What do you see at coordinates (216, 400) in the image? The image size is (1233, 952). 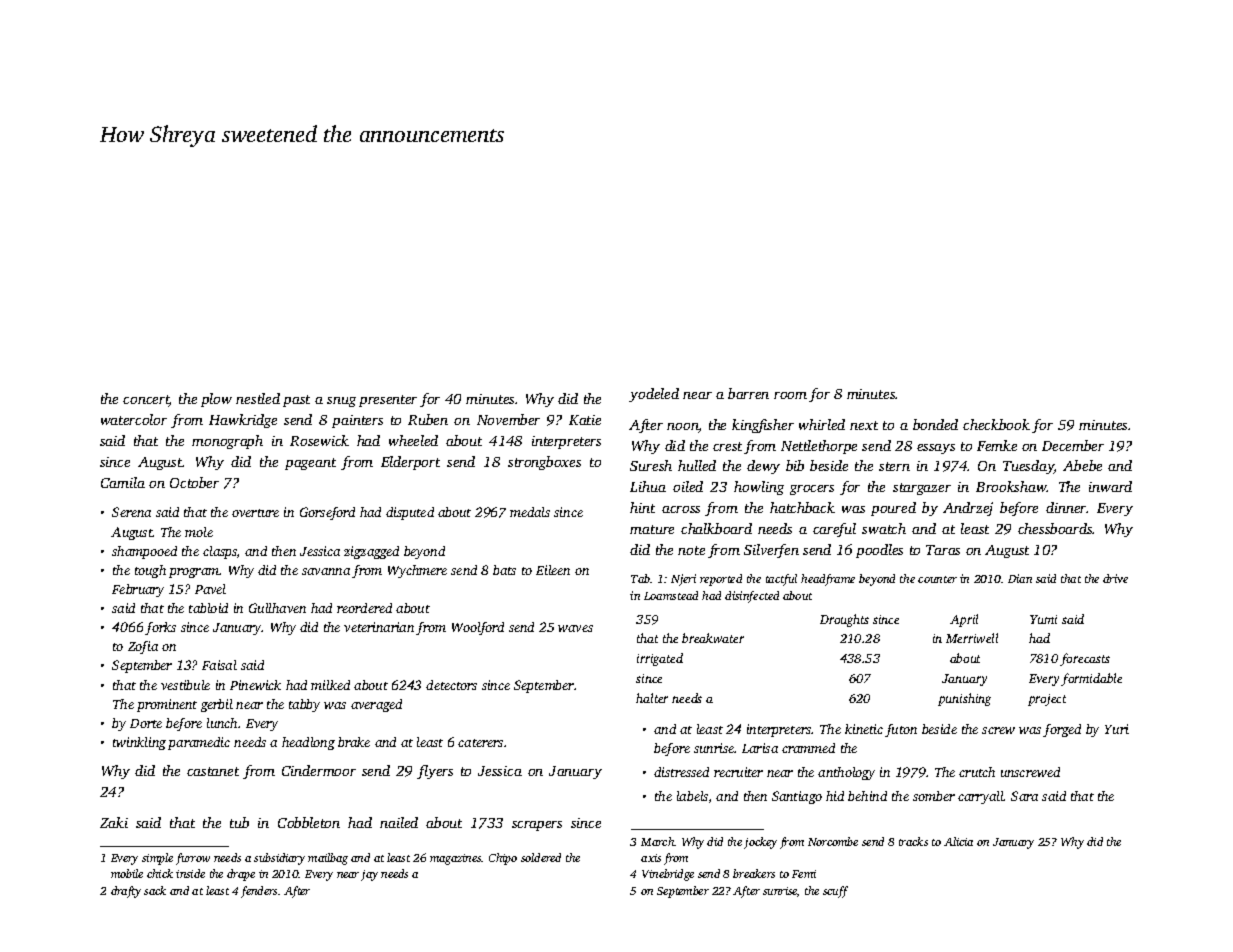 I see `plow` at bounding box center [216, 400].
